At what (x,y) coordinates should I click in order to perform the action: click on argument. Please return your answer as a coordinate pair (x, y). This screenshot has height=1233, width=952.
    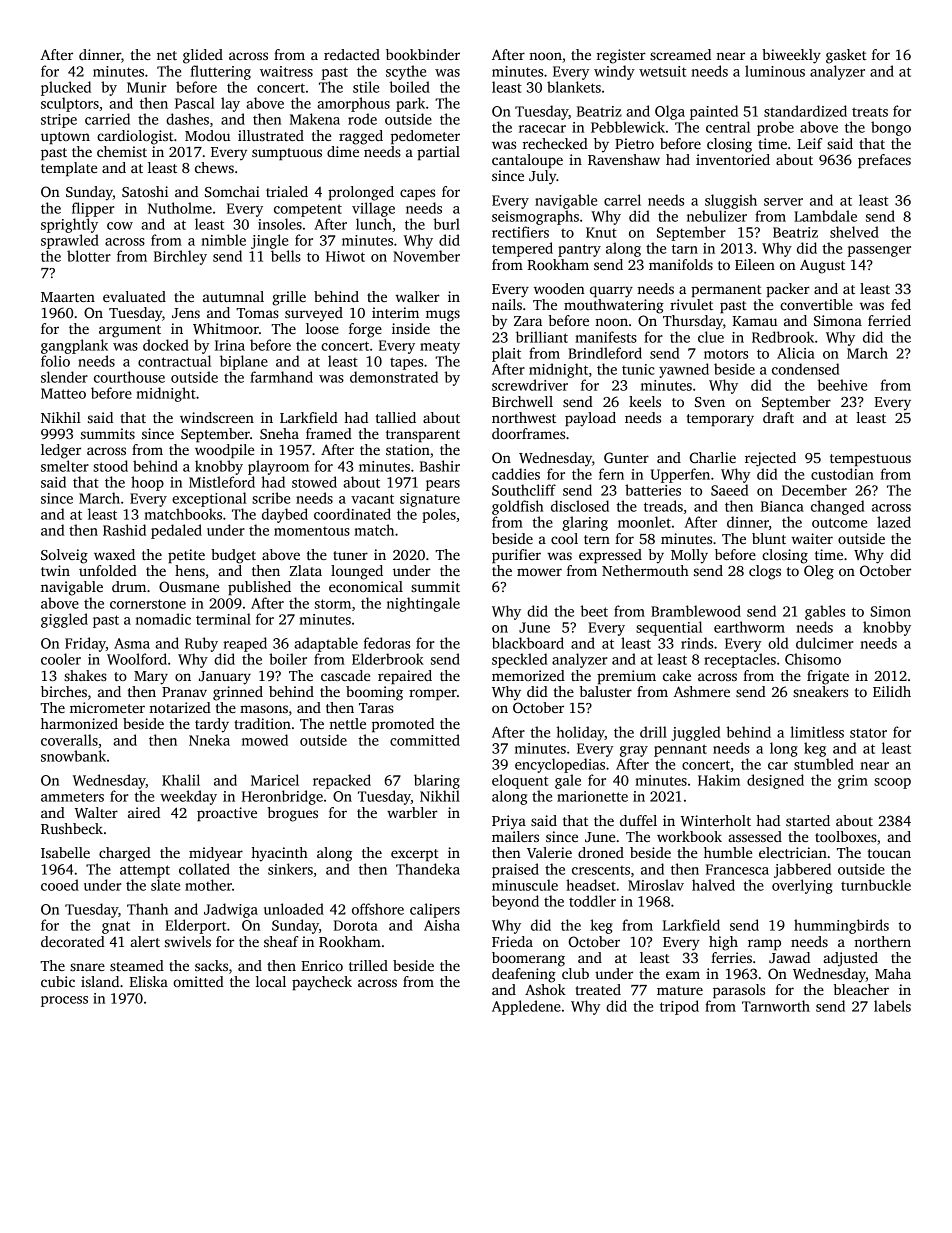
    Looking at the image, I should click on (130, 331).
